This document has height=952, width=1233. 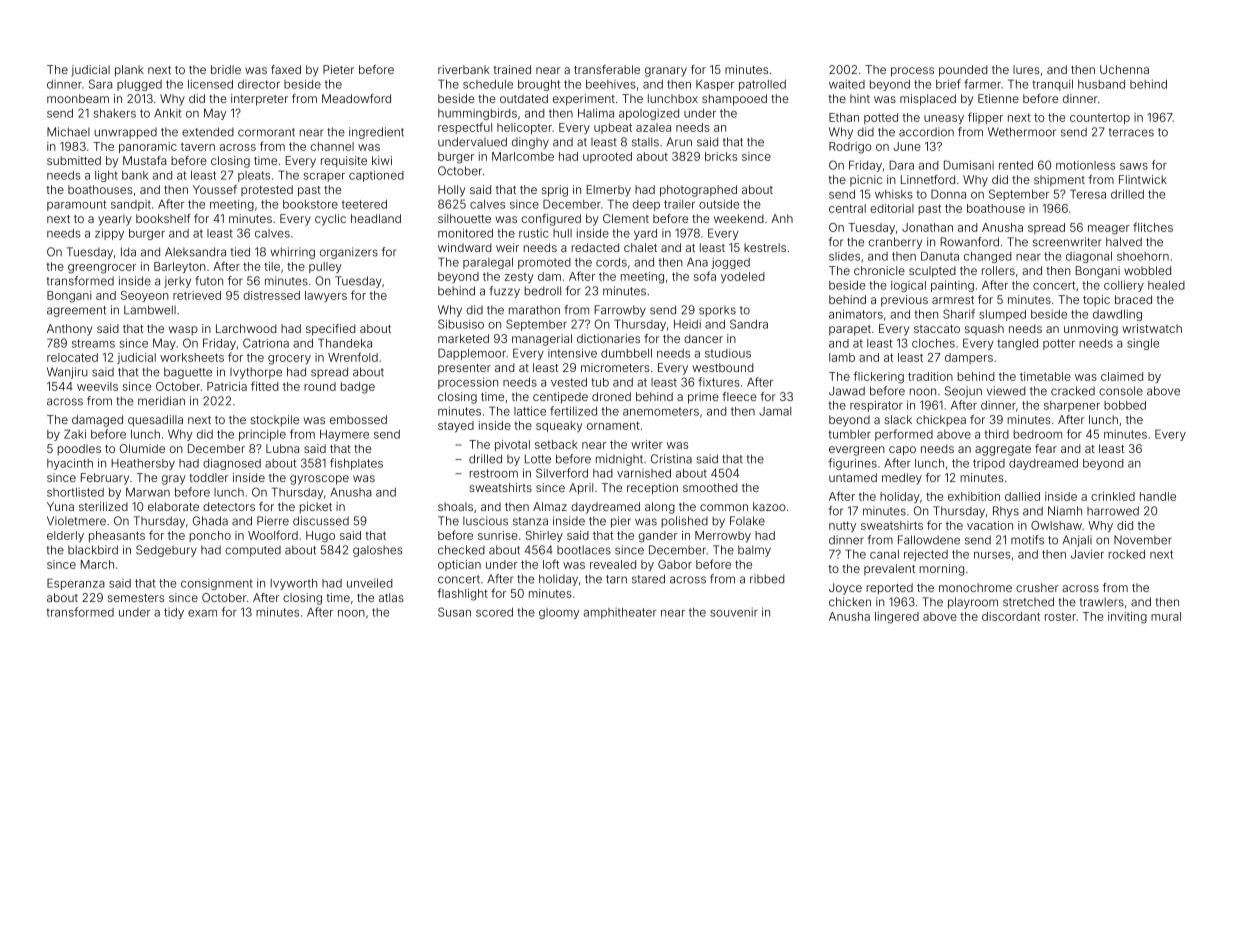 I want to click on sterilized, so click(x=103, y=506).
